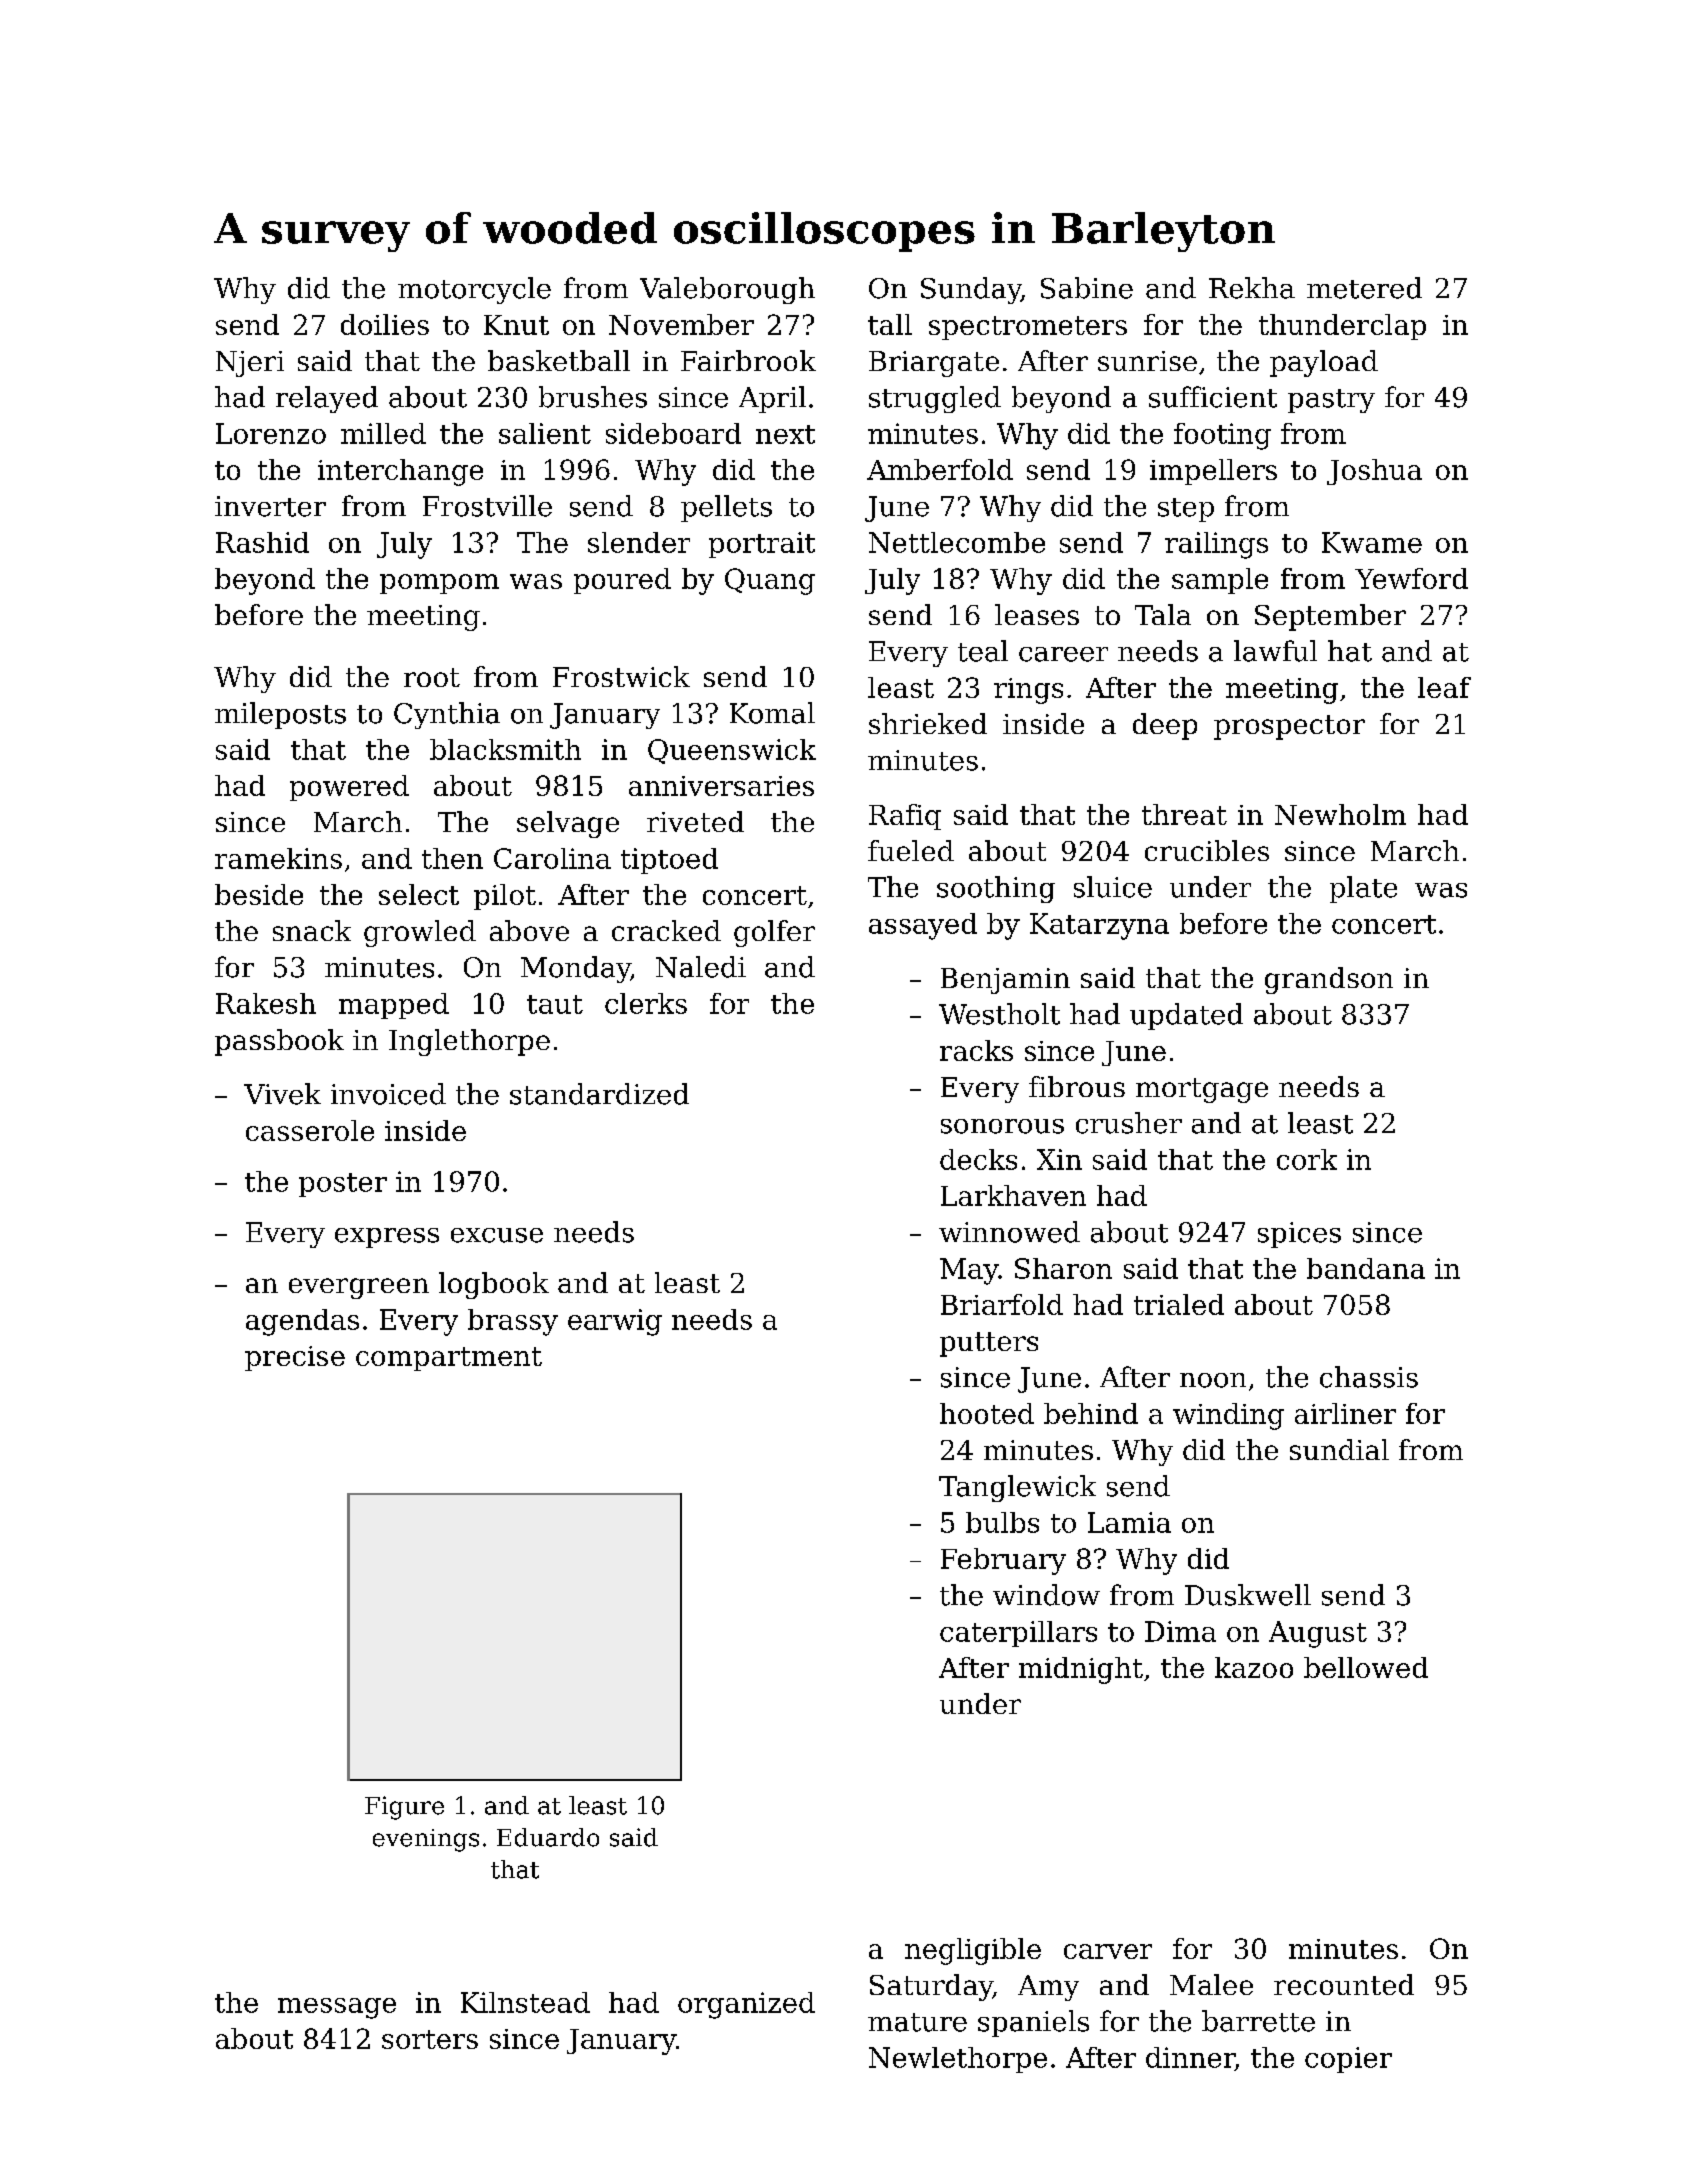  What do you see at coordinates (1364, 288) in the image?
I see `metered` at bounding box center [1364, 288].
